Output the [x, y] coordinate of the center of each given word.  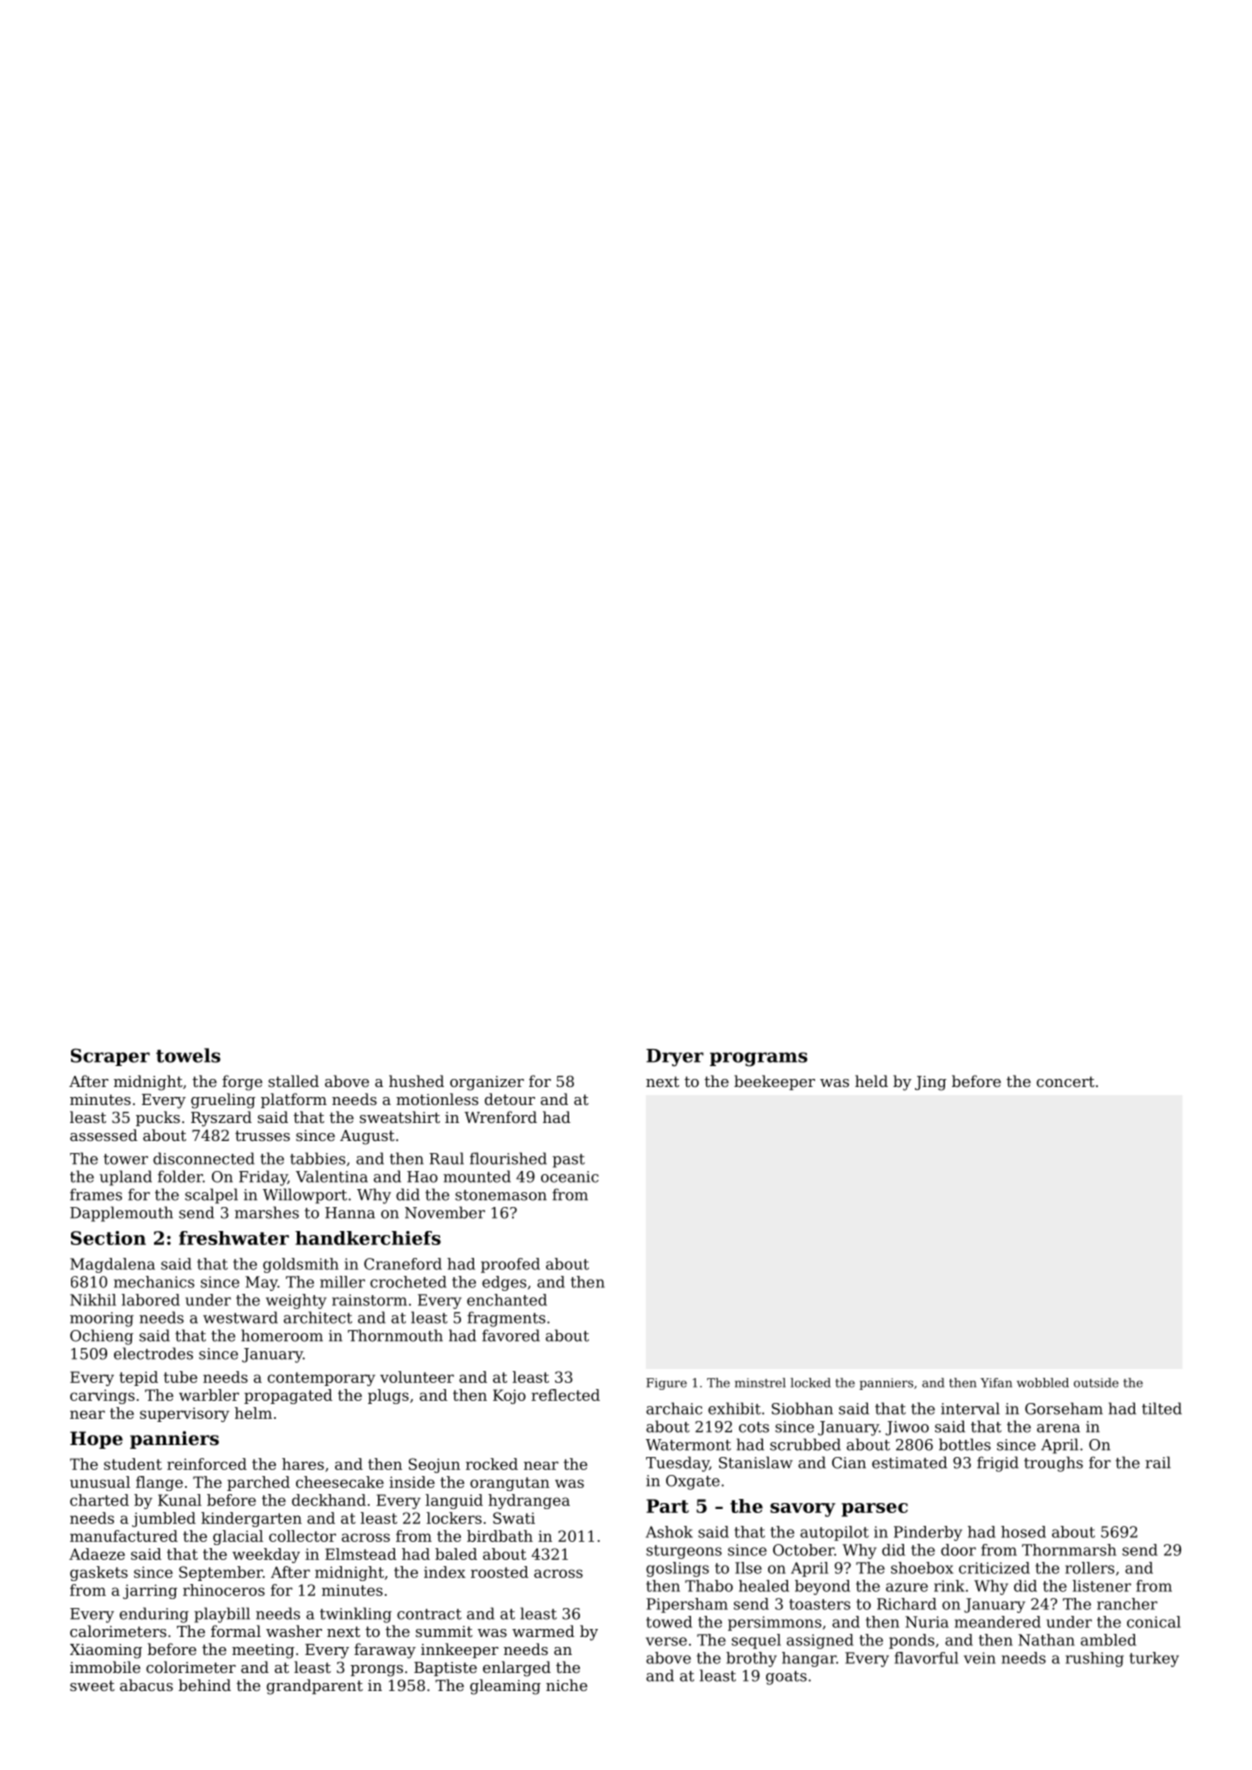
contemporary [321, 1379]
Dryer [675, 1058]
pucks [158, 1118]
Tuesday [677, 1464]
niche [566, 1685]
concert [1066, 1081]
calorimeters [118, 1631]
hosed [1023, 1532]
